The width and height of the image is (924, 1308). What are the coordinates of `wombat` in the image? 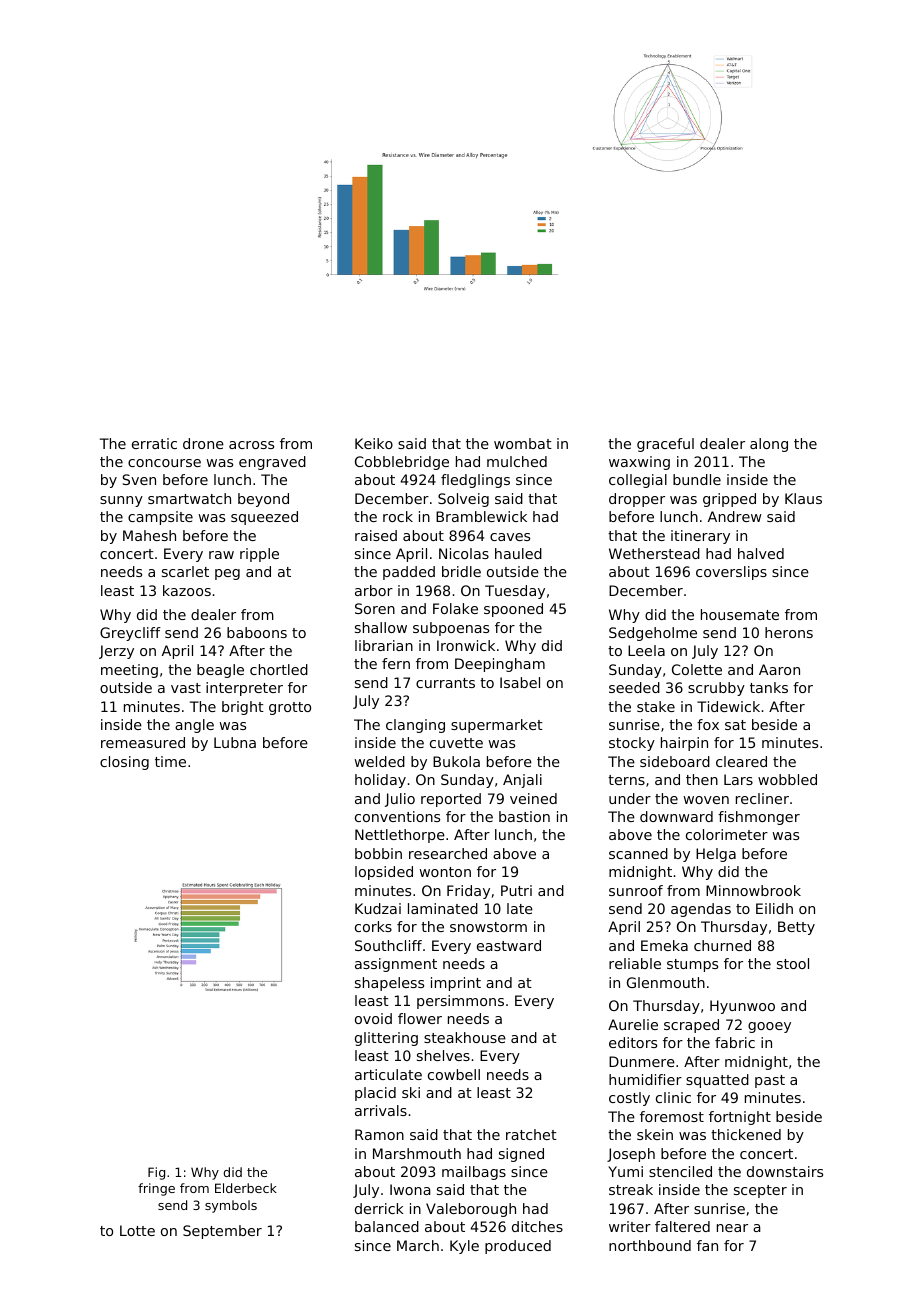 It's located at (523, 443).
